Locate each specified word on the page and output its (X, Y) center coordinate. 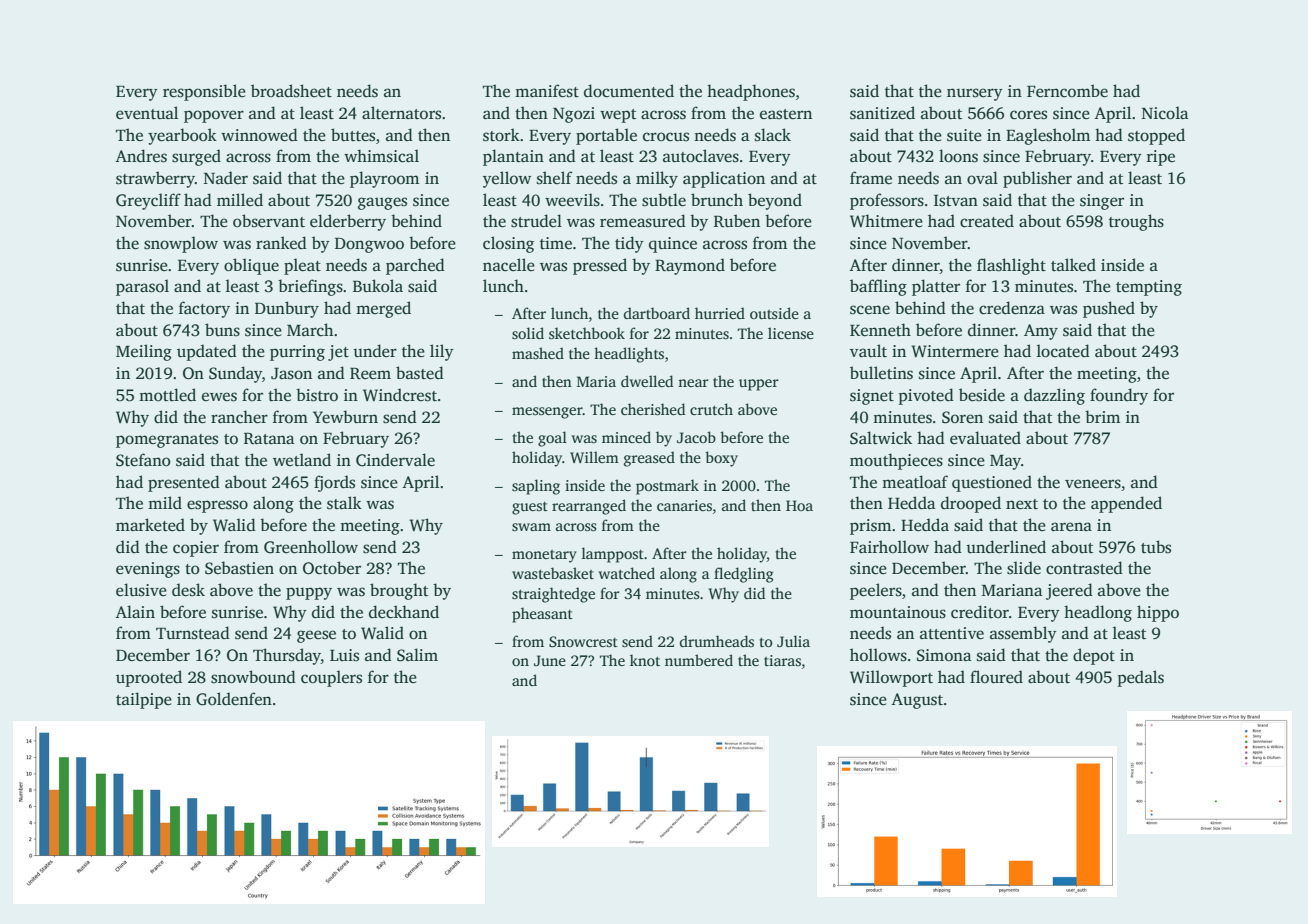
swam (531, 527)
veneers (1093, 484)
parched (415, 266)
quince (673, 245)
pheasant (542, 615)
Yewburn (345, 417)
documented (629, 91)
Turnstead (193, 633)
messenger (547, 413)
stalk (344, 503)
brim (1102, 416)
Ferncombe (1067, 91)
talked (1073, 265)
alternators (401, 113)
